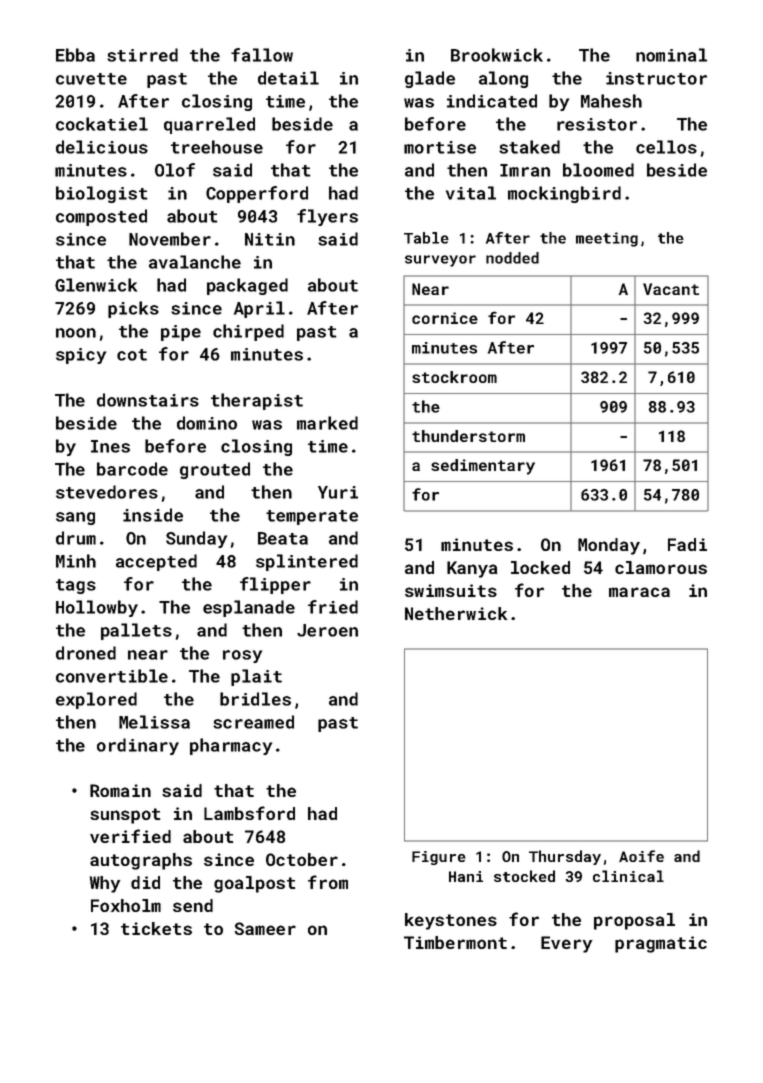  Describe the element at coordinates (126, 905) in the screenshot. I see `Foxholm` at that location.
